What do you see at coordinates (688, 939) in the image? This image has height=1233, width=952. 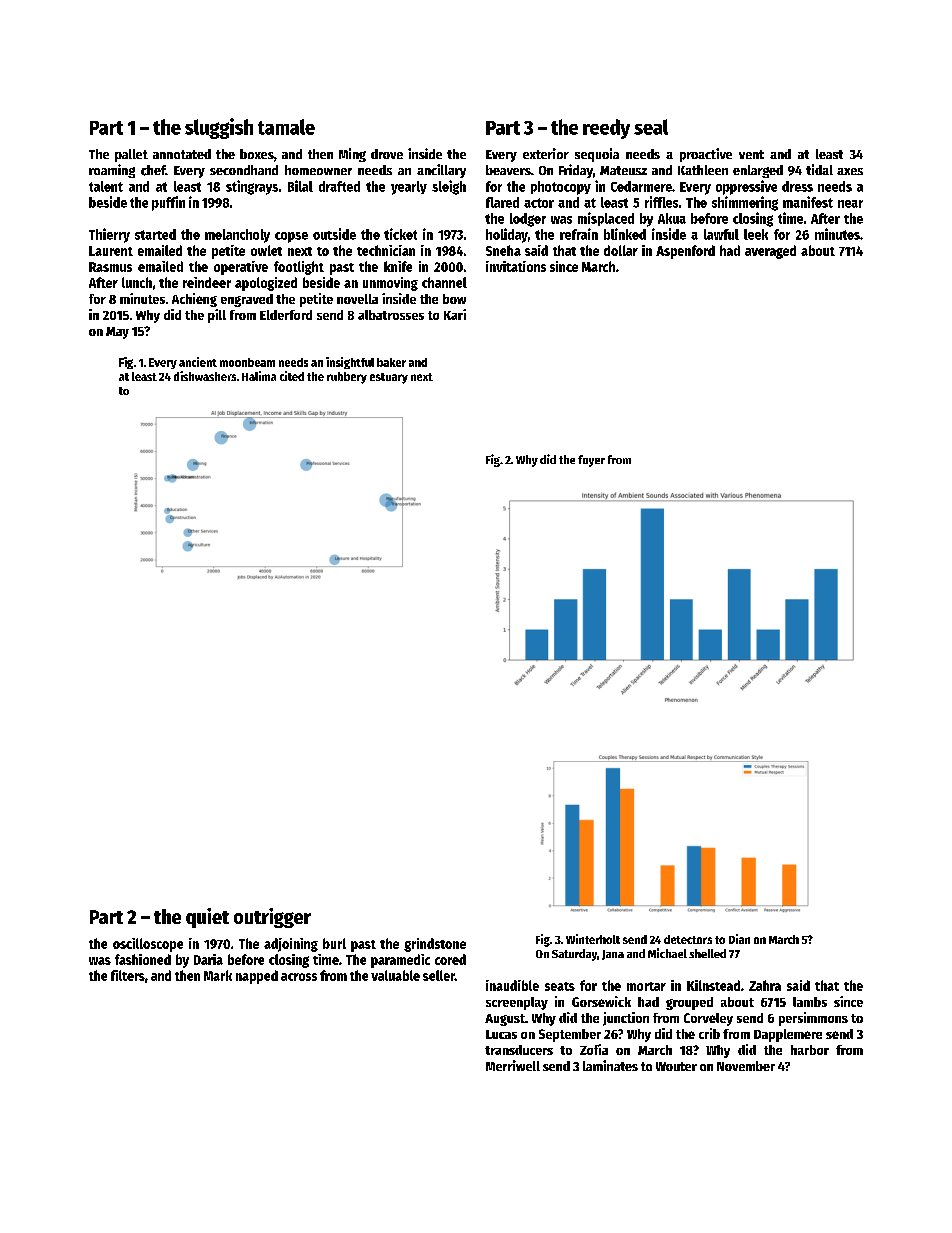 I see `detectors` at bounding box center [688, 939].
